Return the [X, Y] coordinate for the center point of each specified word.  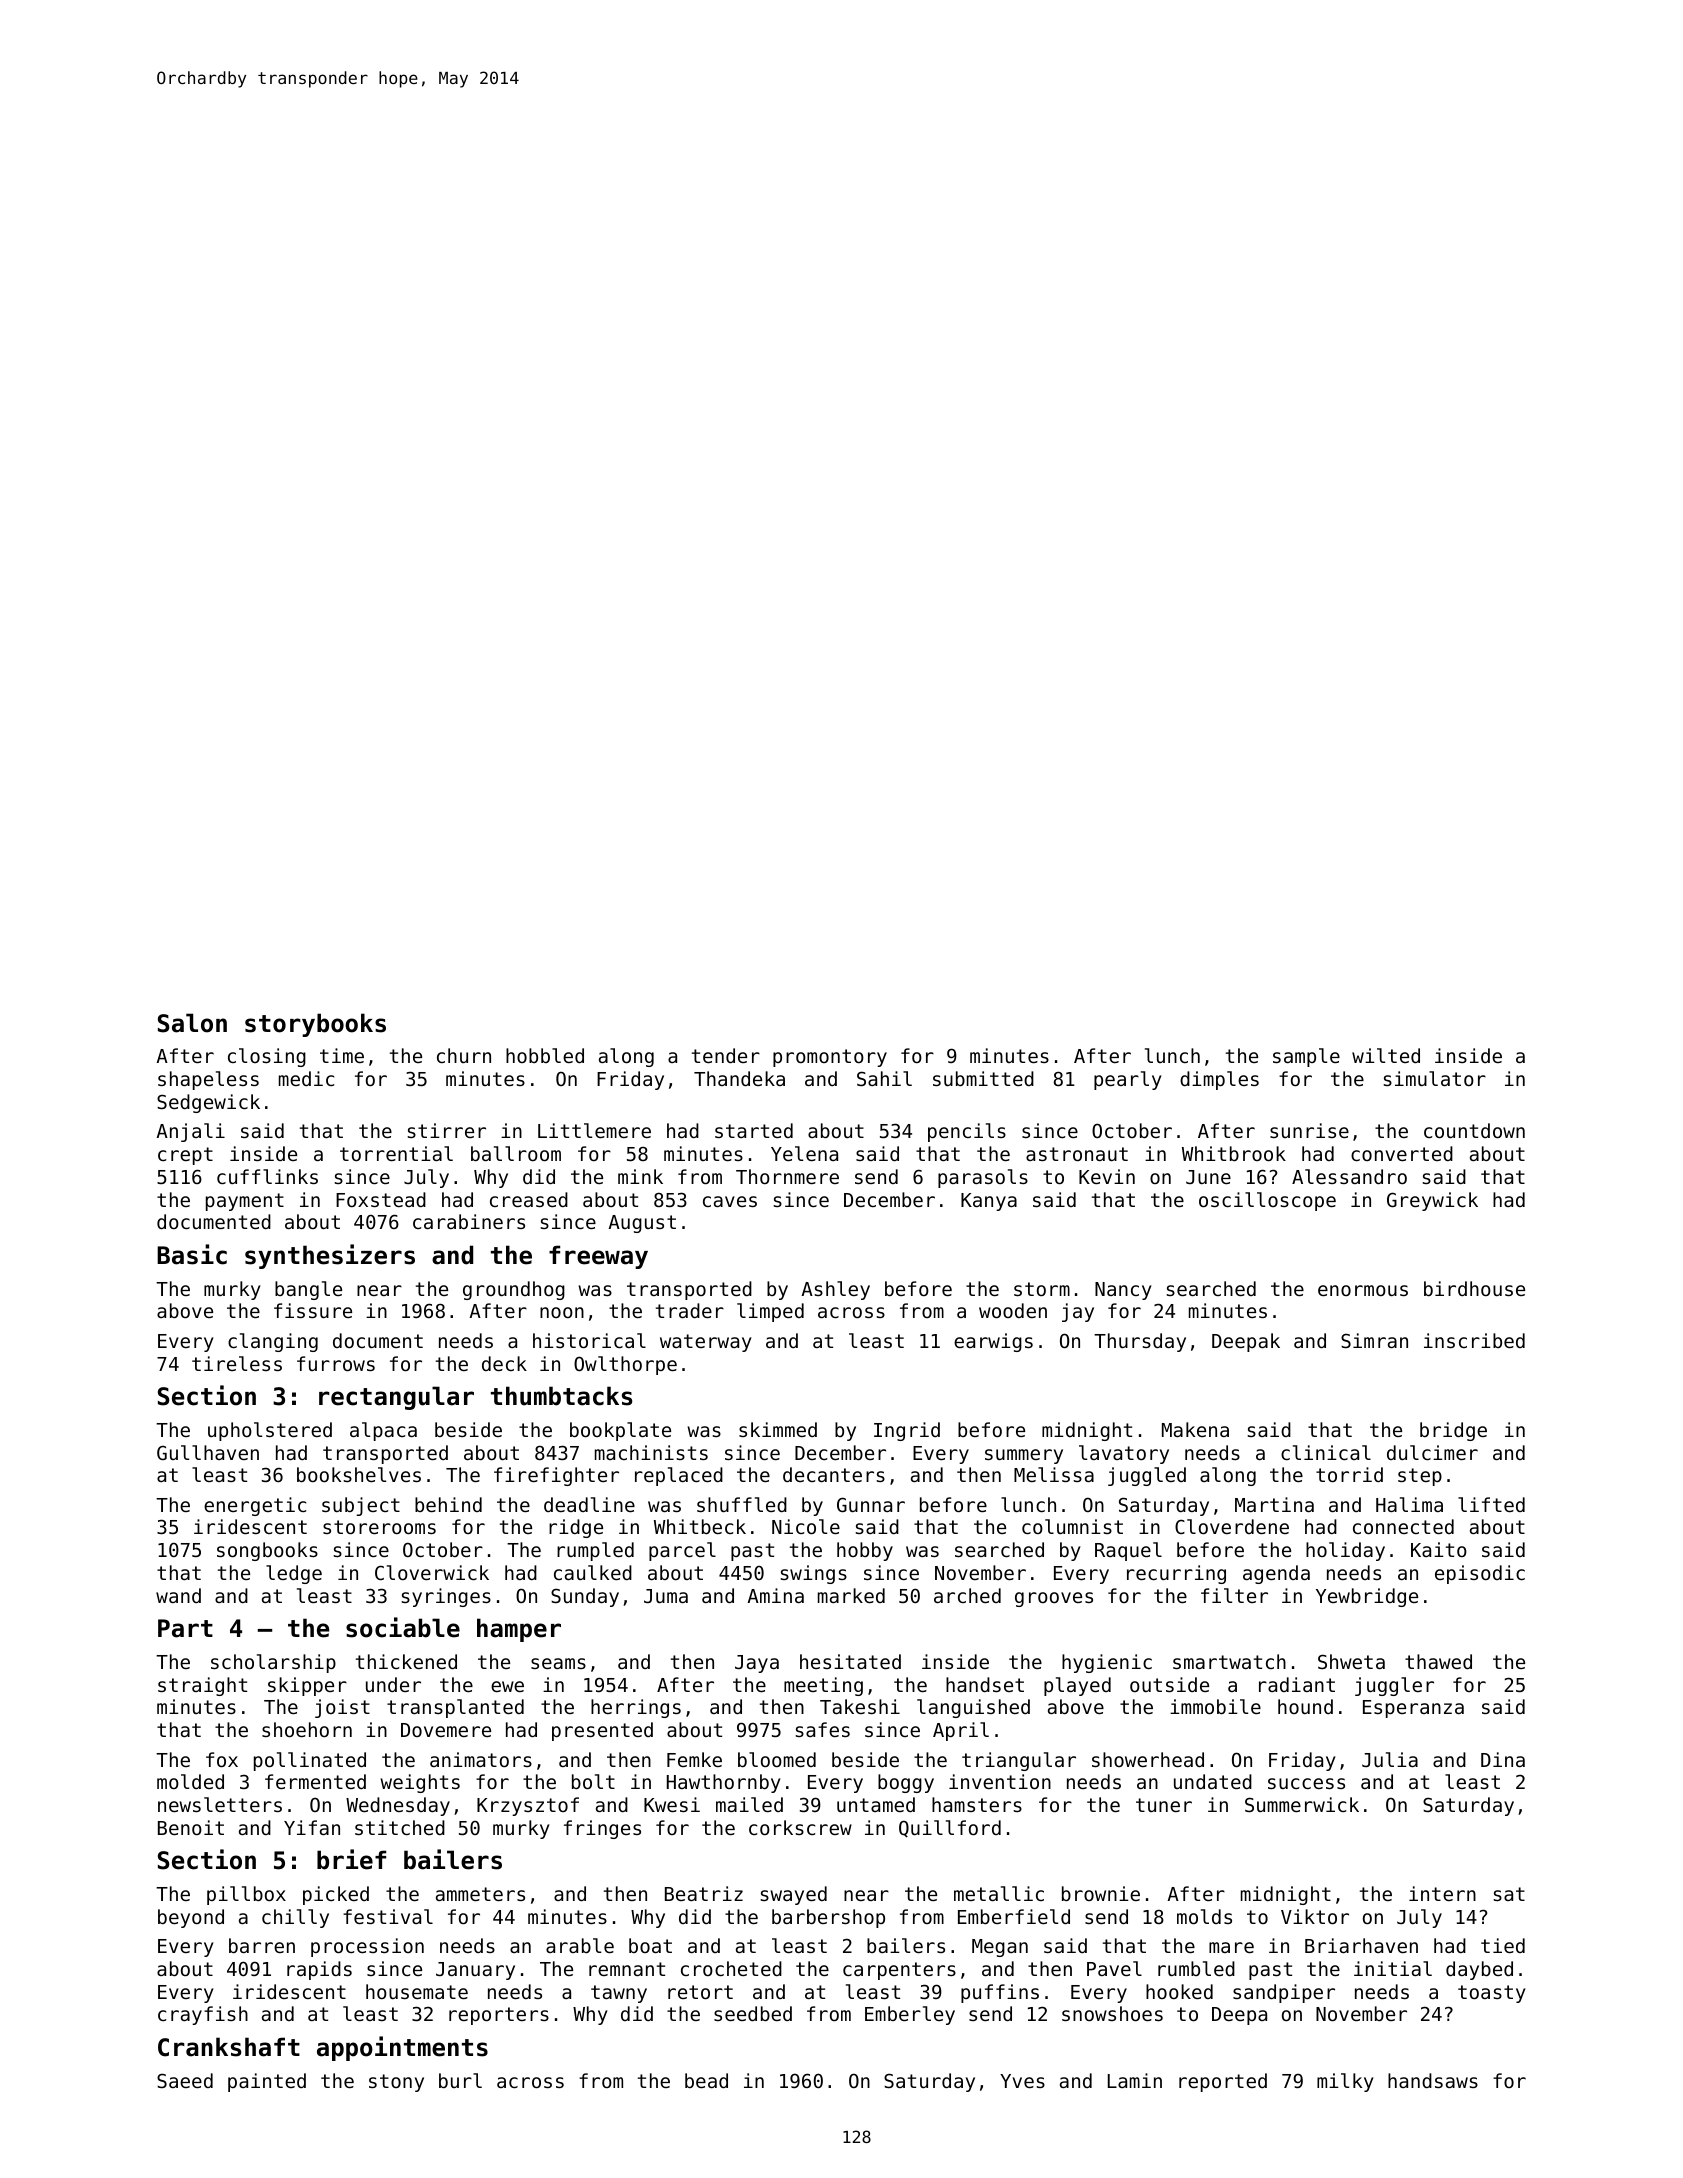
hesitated [850, 1661]
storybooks [315, 1025]
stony [396, 2083]
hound [1305, 1706]
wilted [1386, 1055]
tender [726, 1055]
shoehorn [307, 1729]
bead [706, 2080]
